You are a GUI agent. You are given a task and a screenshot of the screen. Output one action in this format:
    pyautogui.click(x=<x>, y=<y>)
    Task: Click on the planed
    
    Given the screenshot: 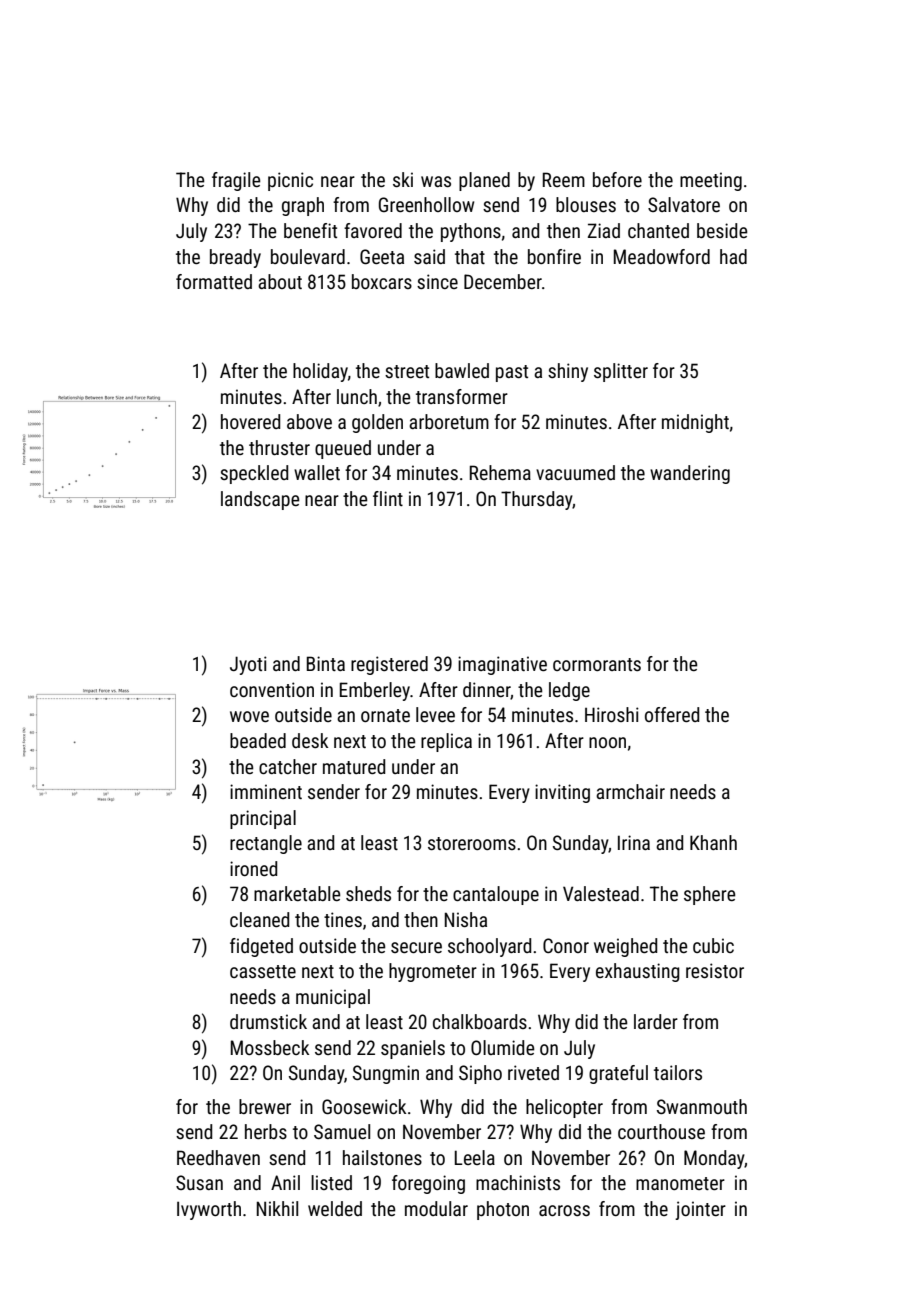 What is the action you would take?
    pyautogui.click(x=484, y=181)
